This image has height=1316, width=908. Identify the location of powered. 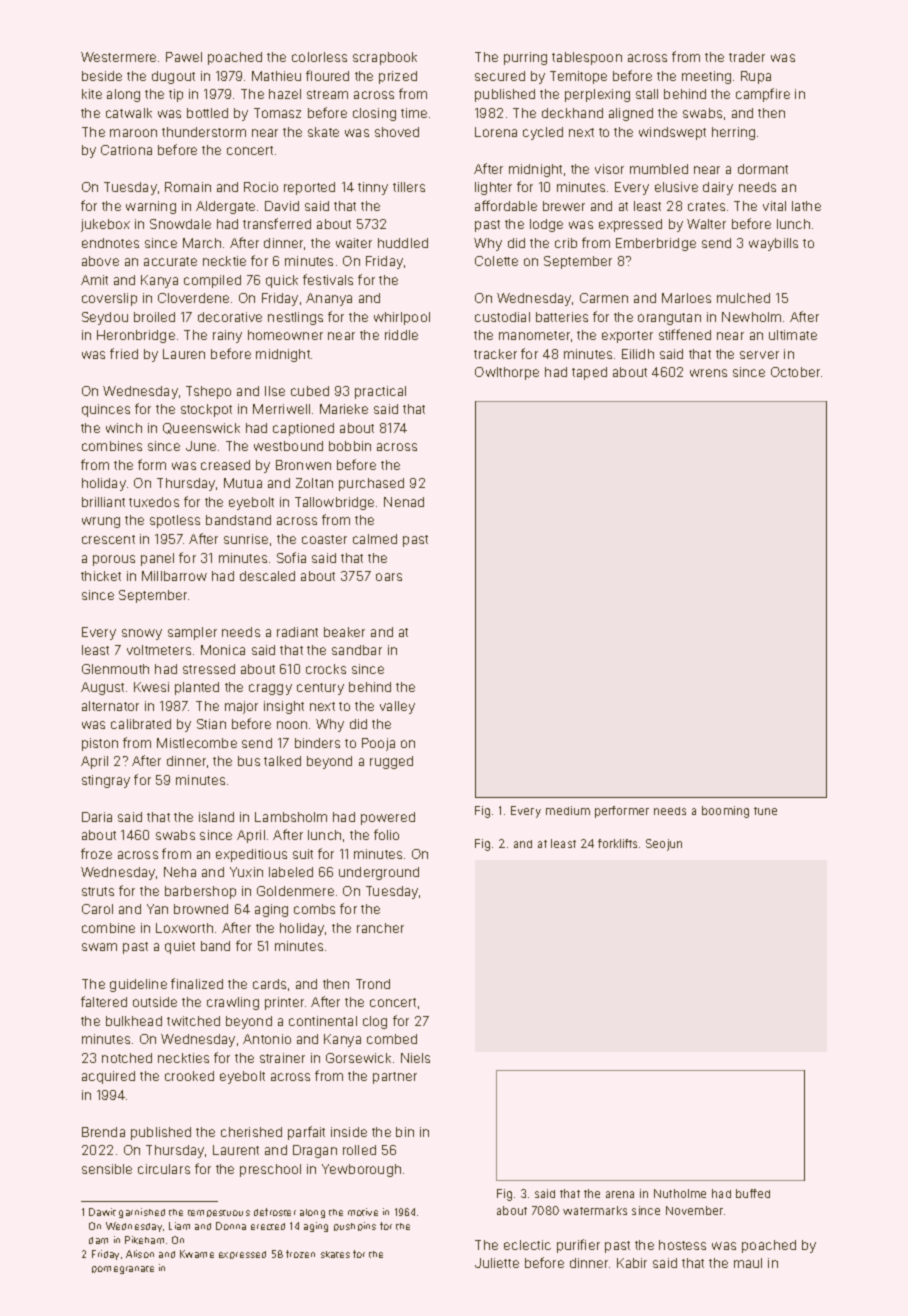
(388, 818).
